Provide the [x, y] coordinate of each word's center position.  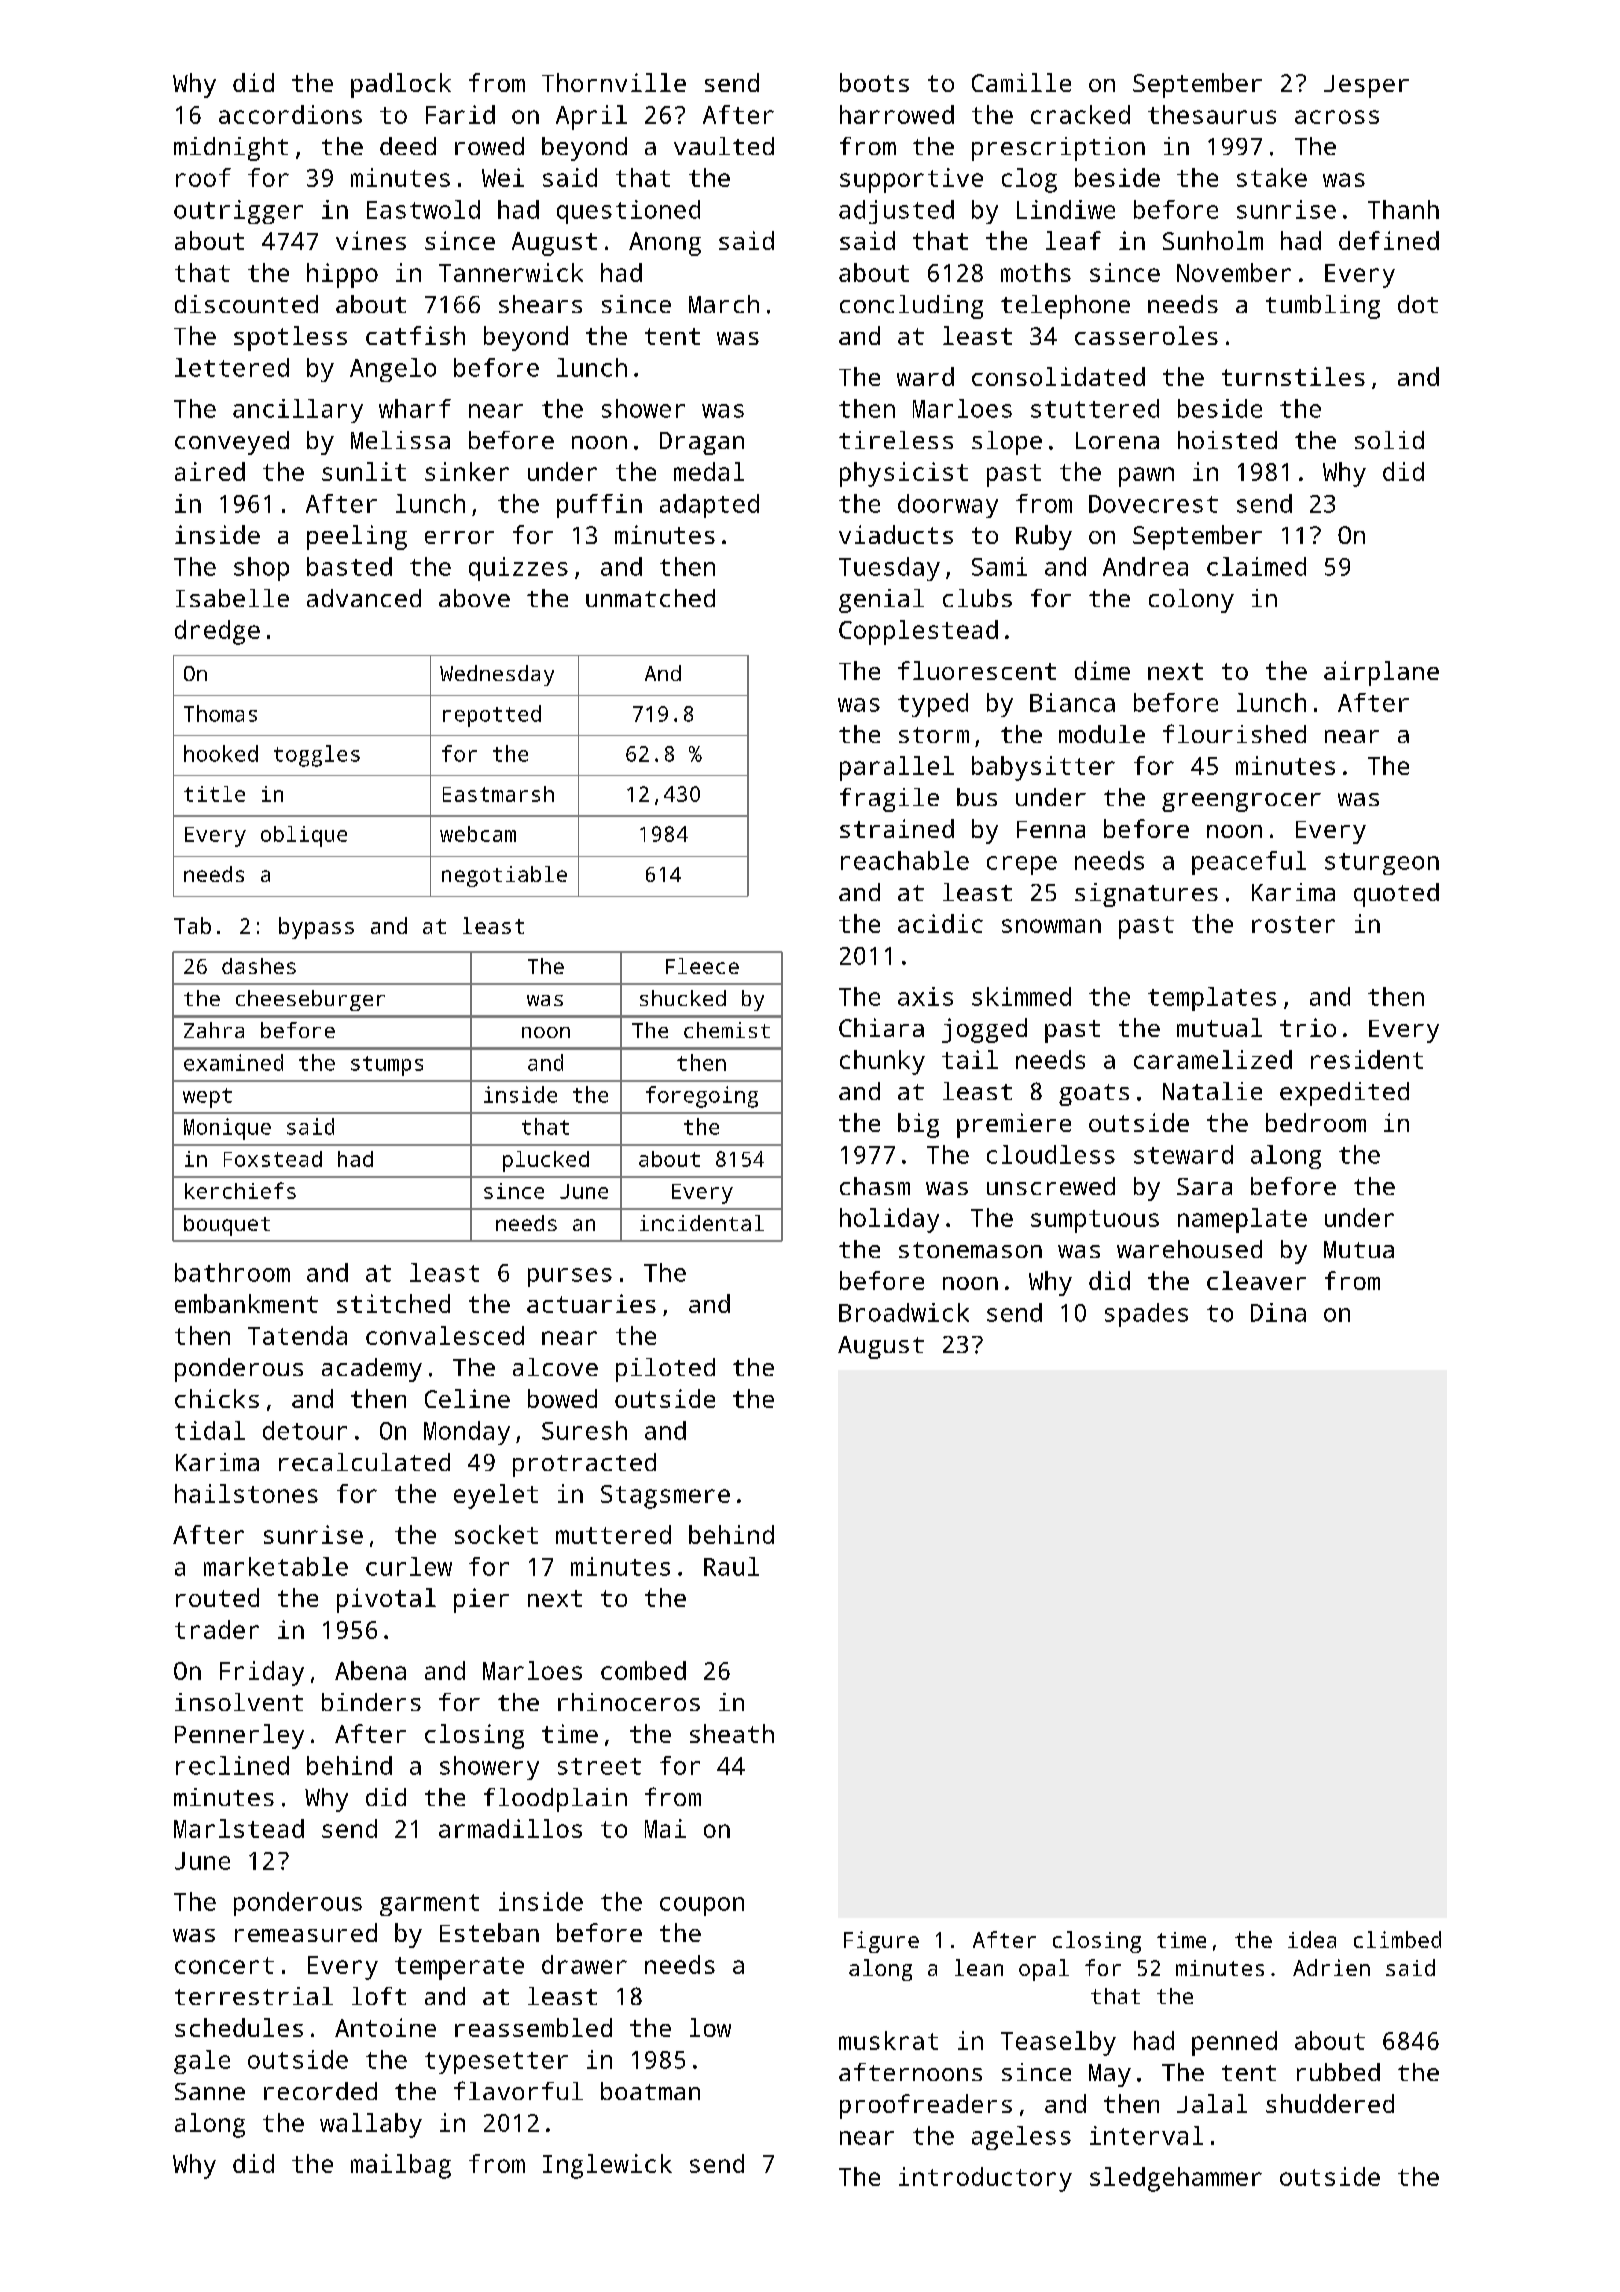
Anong [665, 244]
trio [1308, 1027]
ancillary [298, 411]
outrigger [238, 212]
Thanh [1403, 209]
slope [1007, 443]
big [918, 1125]
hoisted [1227, 440]
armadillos [510, 1828]
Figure [881, 1942]
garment [429, 1905]
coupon [702, 1906]
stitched [393, 1303]
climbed [1397, 1939]
